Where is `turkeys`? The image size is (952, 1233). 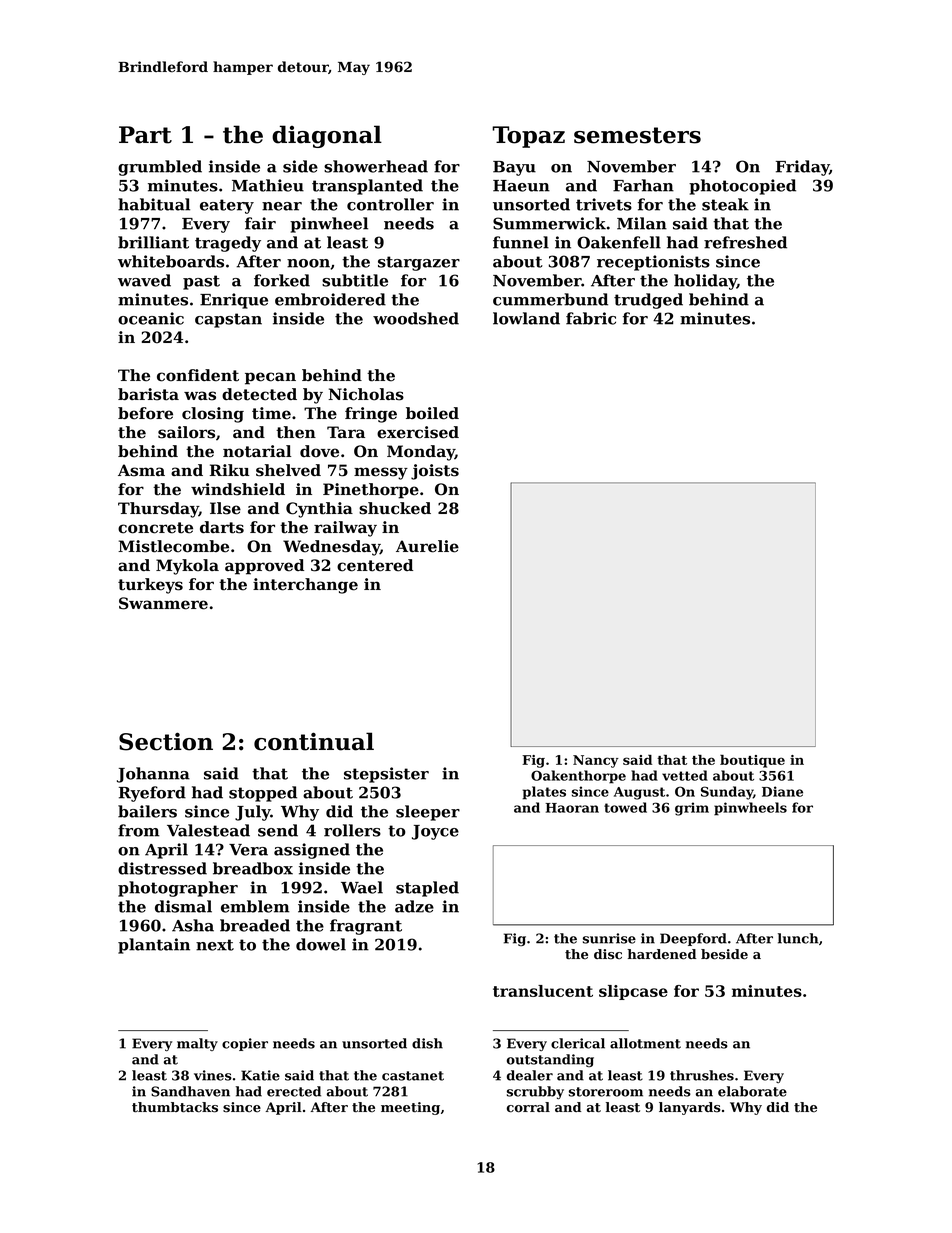 turkeys is located at coordinates (150, 586).
